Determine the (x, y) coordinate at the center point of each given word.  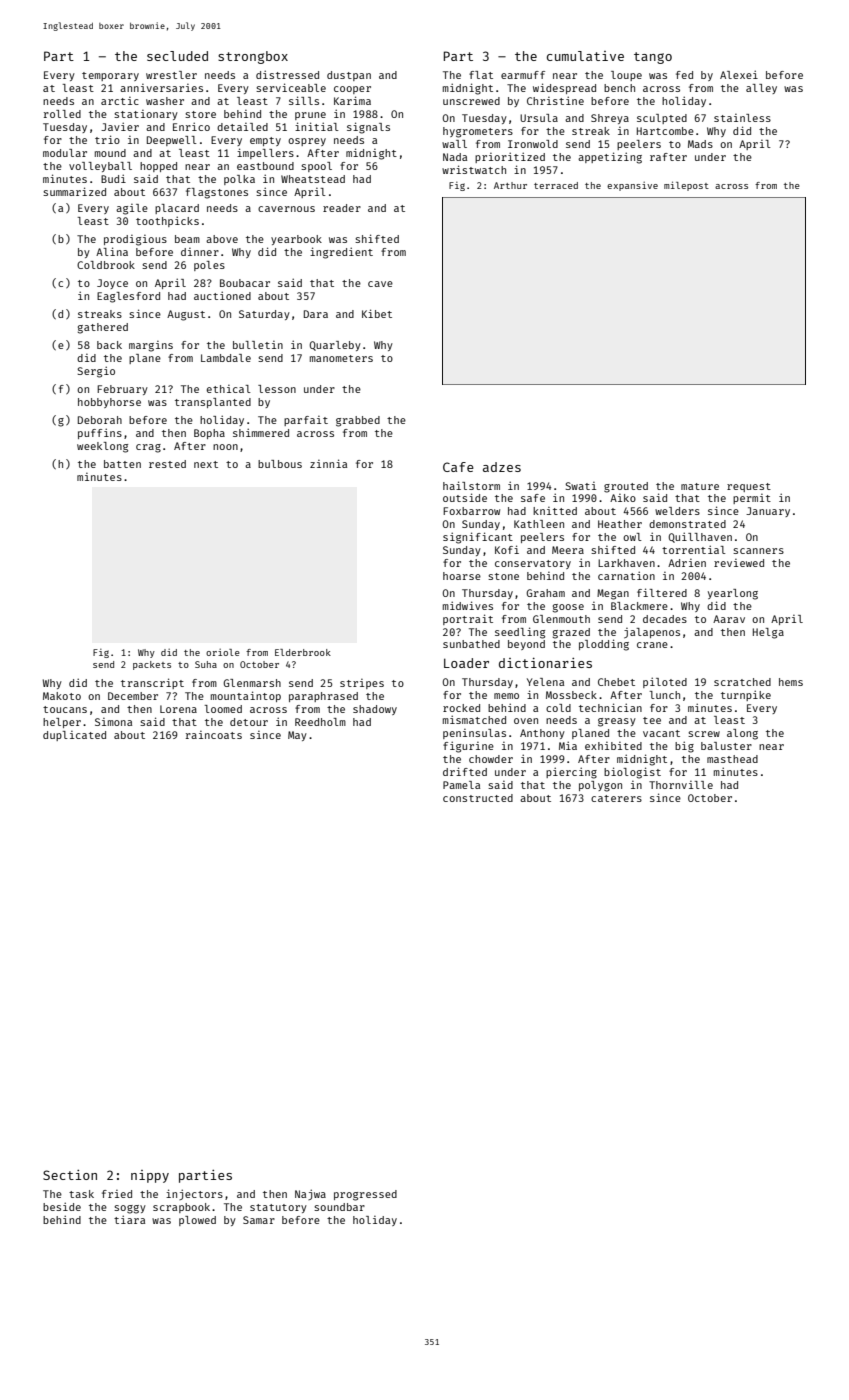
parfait (306, 421)
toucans (65, 709)
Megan (613, 594)
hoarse (462, 576)
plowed (197, 1221)
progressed (365, 1195)
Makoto (62, 696)
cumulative (585, 56)
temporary (110, 76)
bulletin (258, 345)
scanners (758, 551)
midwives (468, 605)
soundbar (339, 1207)
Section (70, 1175)
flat (481, 75)
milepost (686, 186)
